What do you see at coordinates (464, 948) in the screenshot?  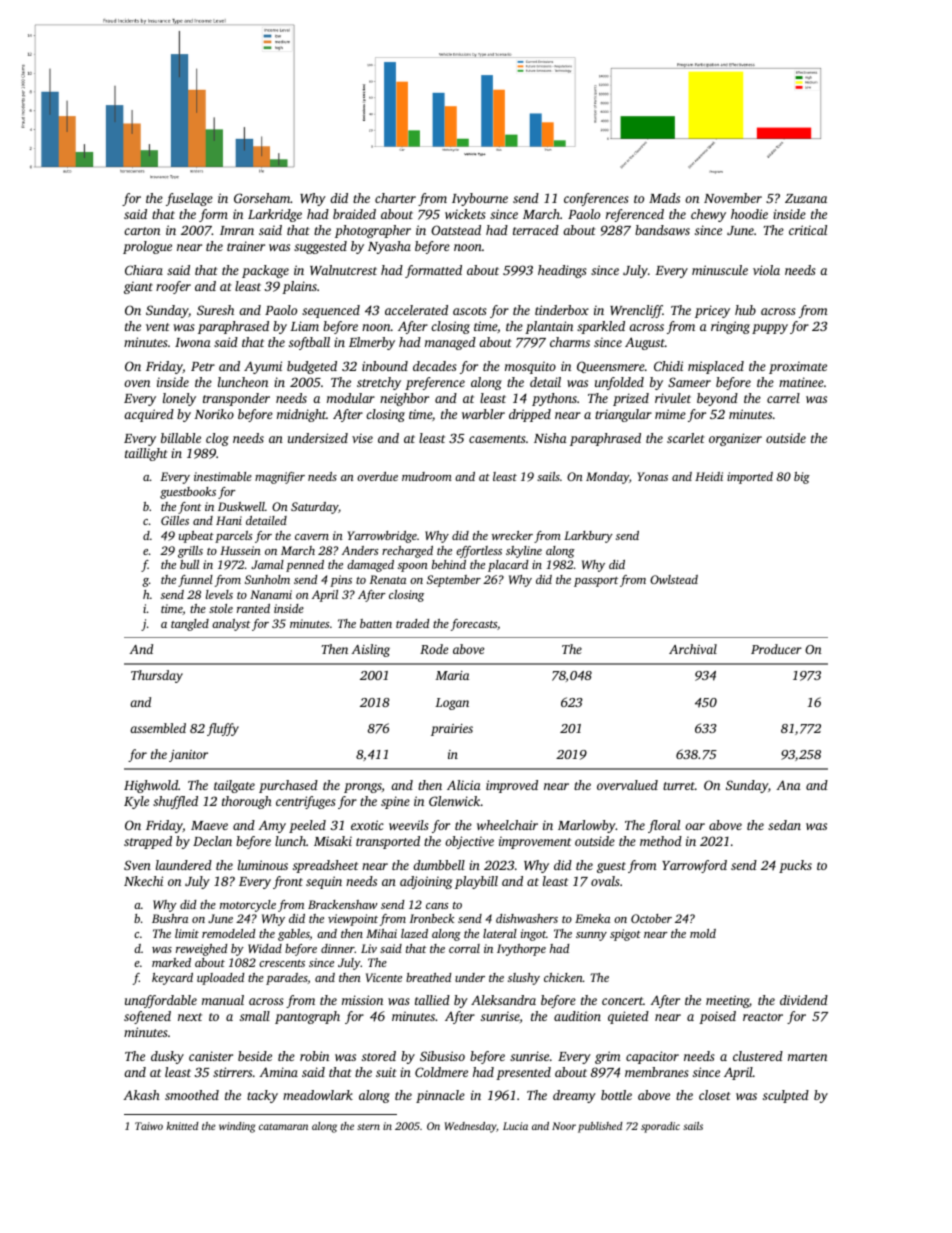 I see `corral` at bounding box center [464, 948].
